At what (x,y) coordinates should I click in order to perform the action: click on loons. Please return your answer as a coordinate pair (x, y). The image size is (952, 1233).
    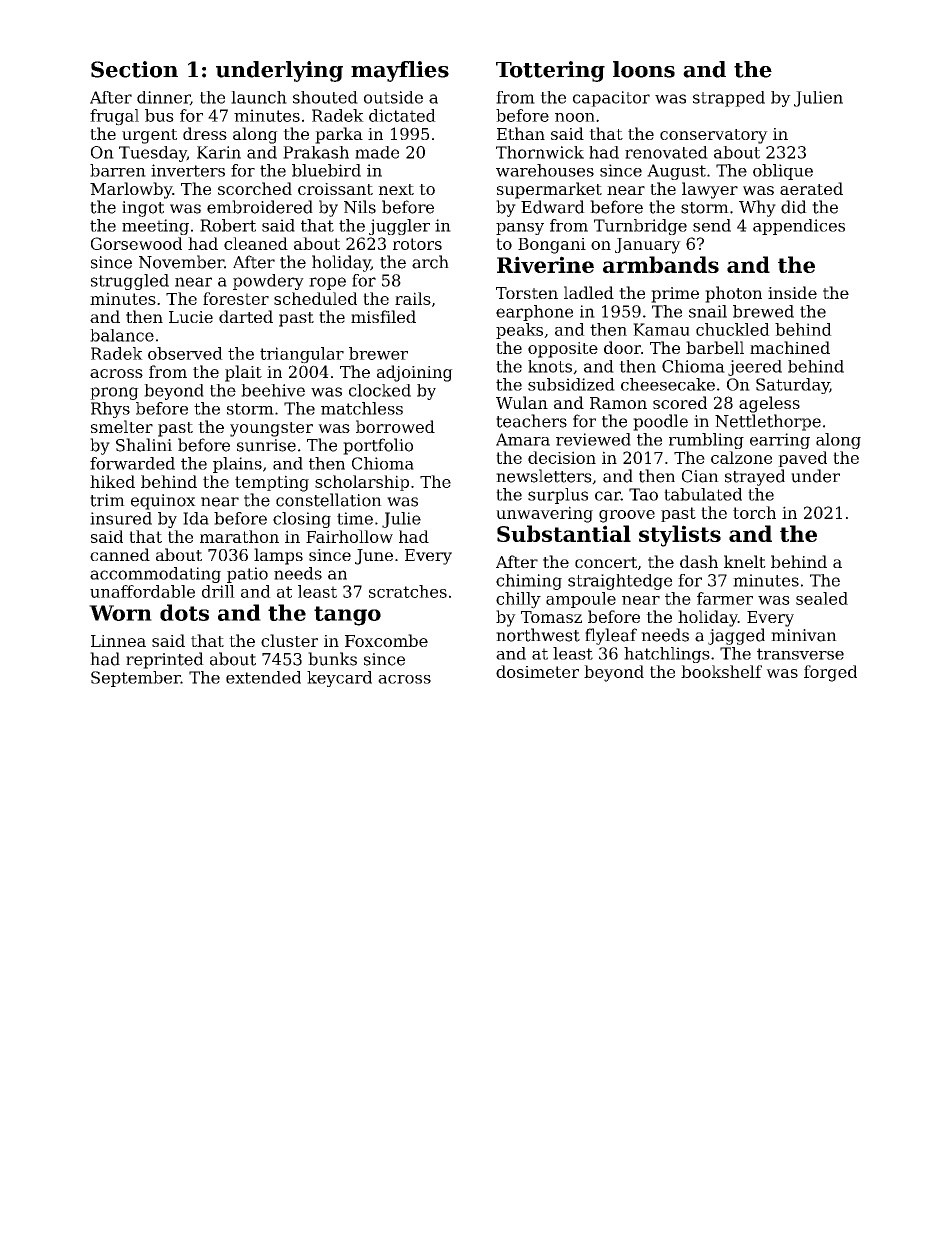
    Looking at the image, I should click on (644, 69).
